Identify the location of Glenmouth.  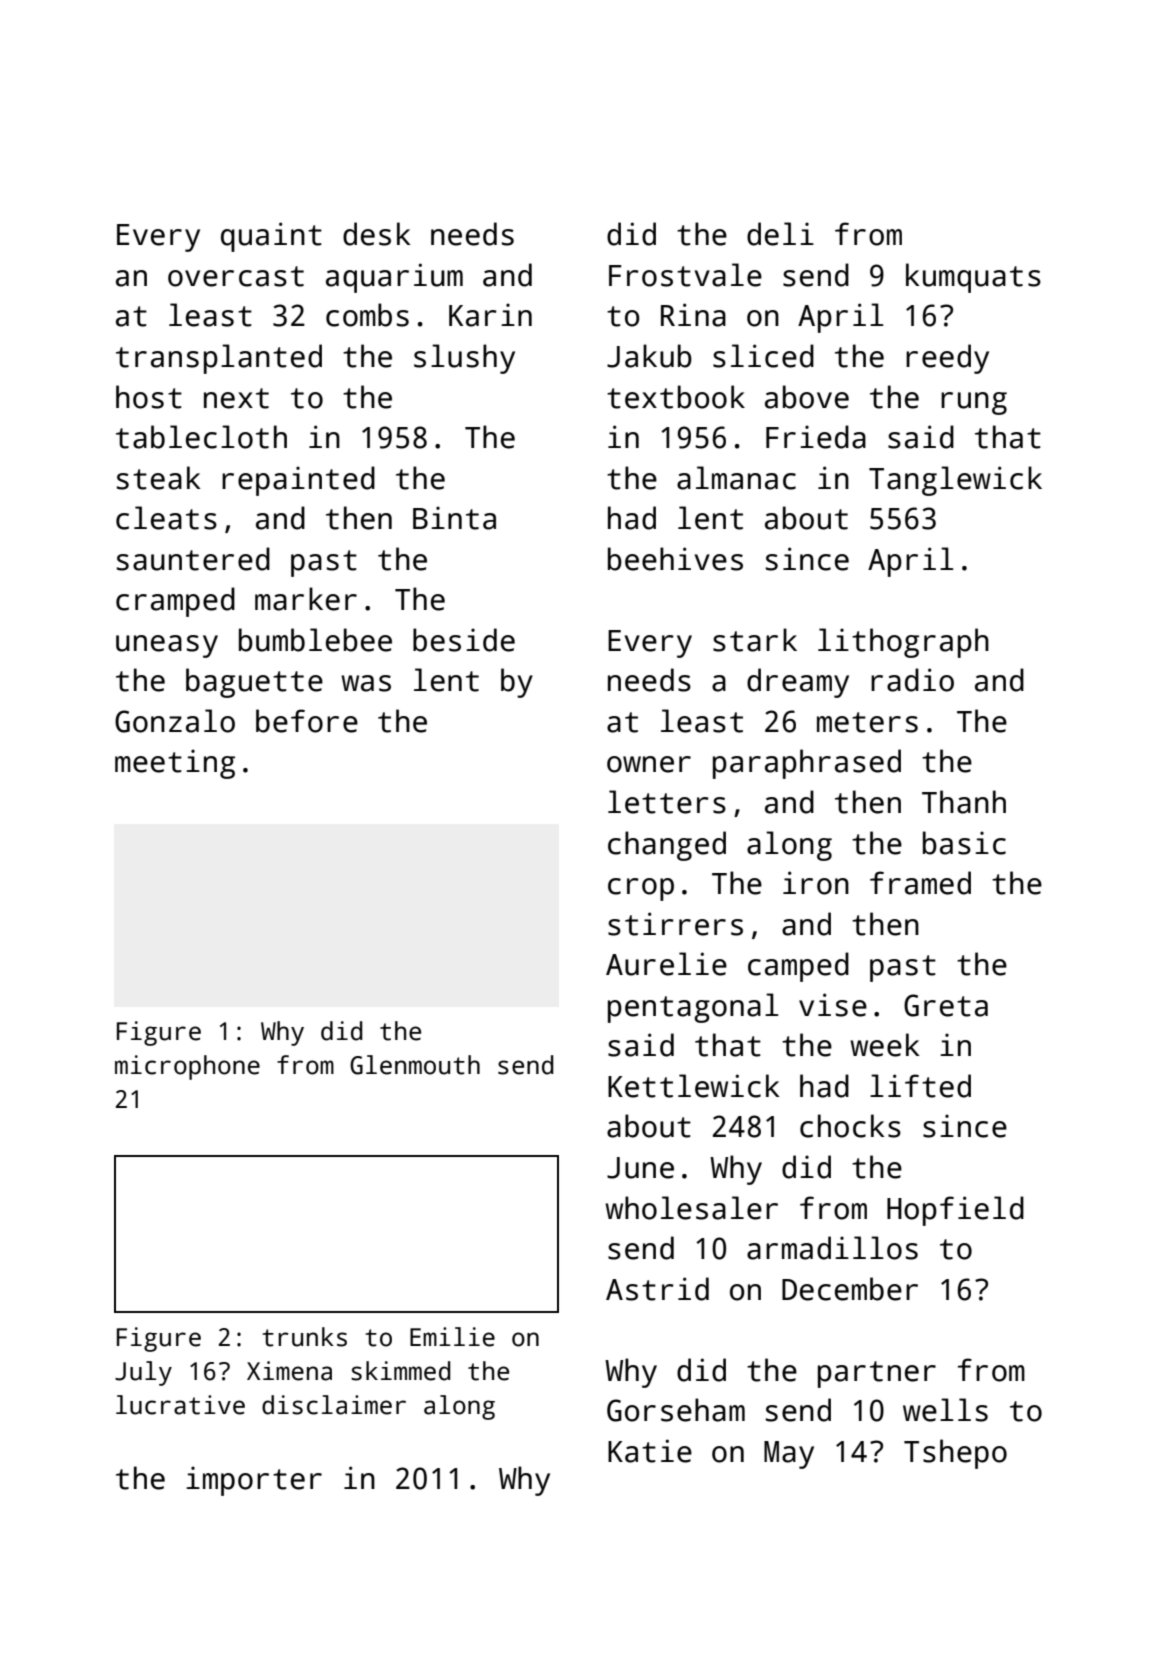
(415, 1065).
